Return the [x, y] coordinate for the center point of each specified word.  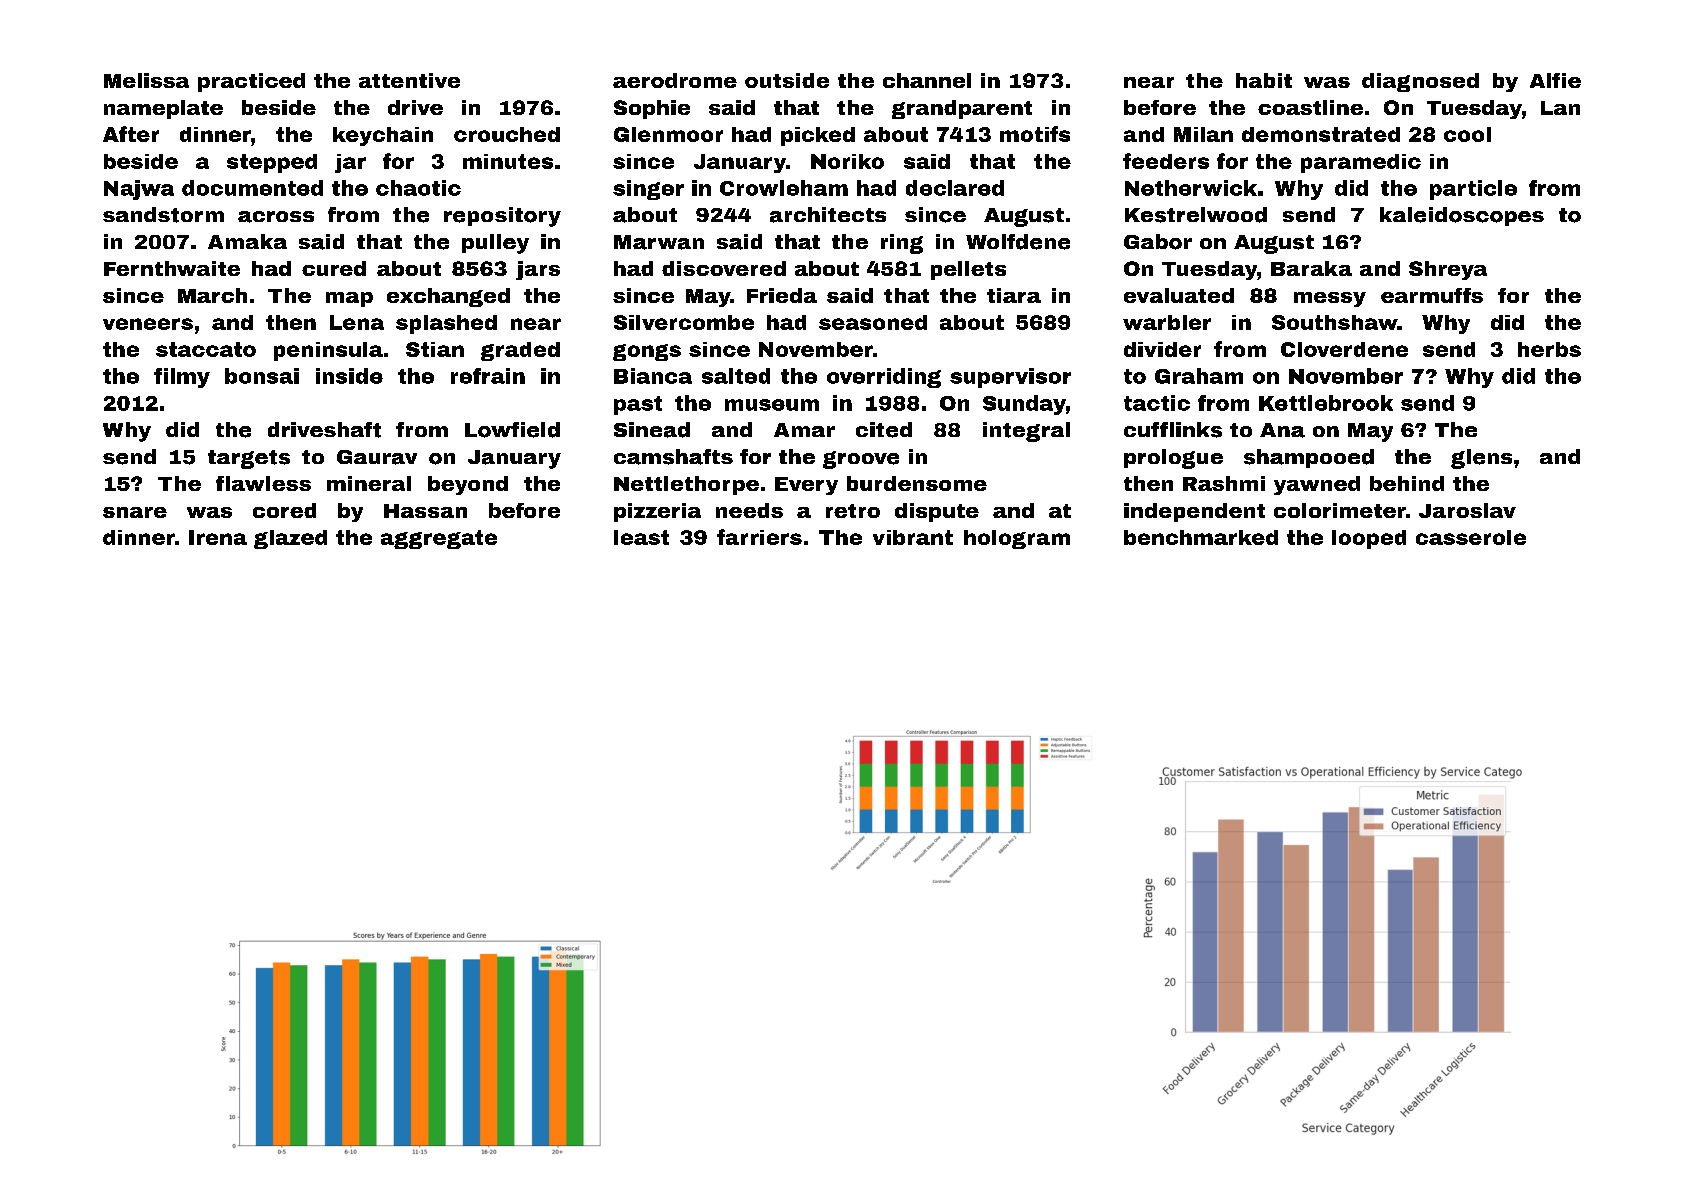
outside [787, 80]
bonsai [262, 376]
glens [1481, 459]
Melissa [146, 80]
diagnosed [1420, 82]
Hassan [425, 511]
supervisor [1010, 378]
